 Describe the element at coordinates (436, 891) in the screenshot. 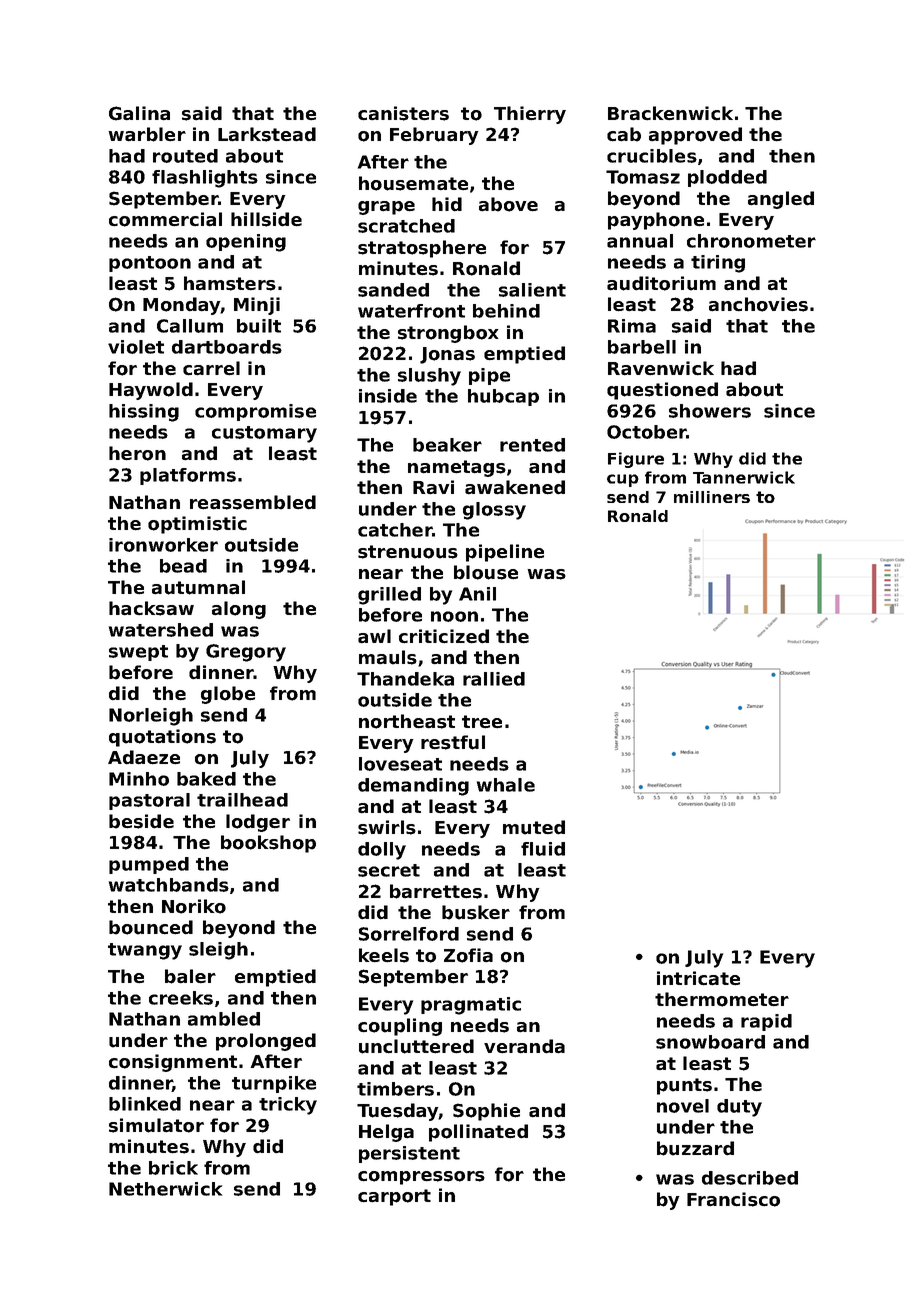

I see `barrettes` at that location.
